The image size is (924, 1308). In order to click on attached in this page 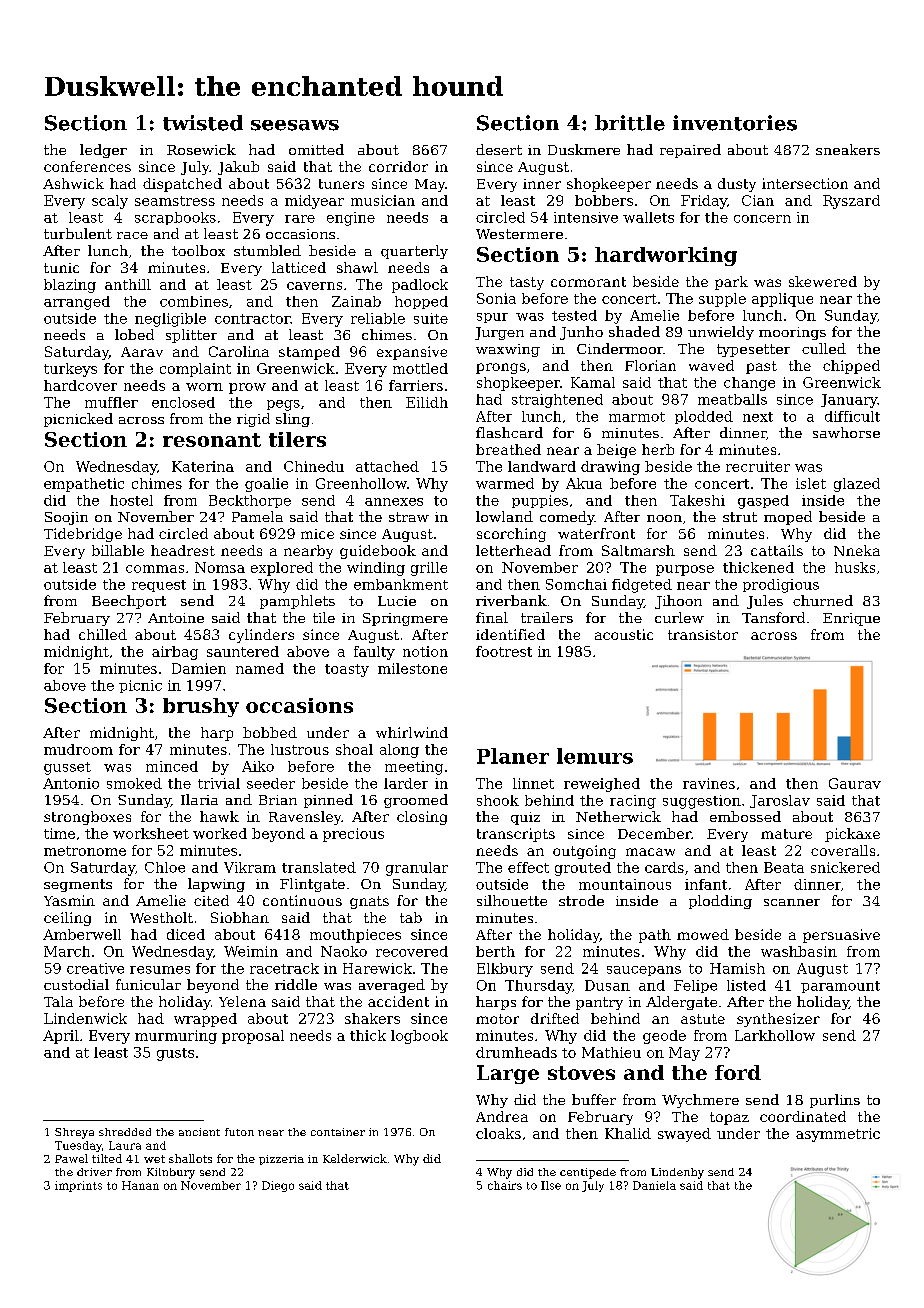, I will do `click(387, 466)`.
